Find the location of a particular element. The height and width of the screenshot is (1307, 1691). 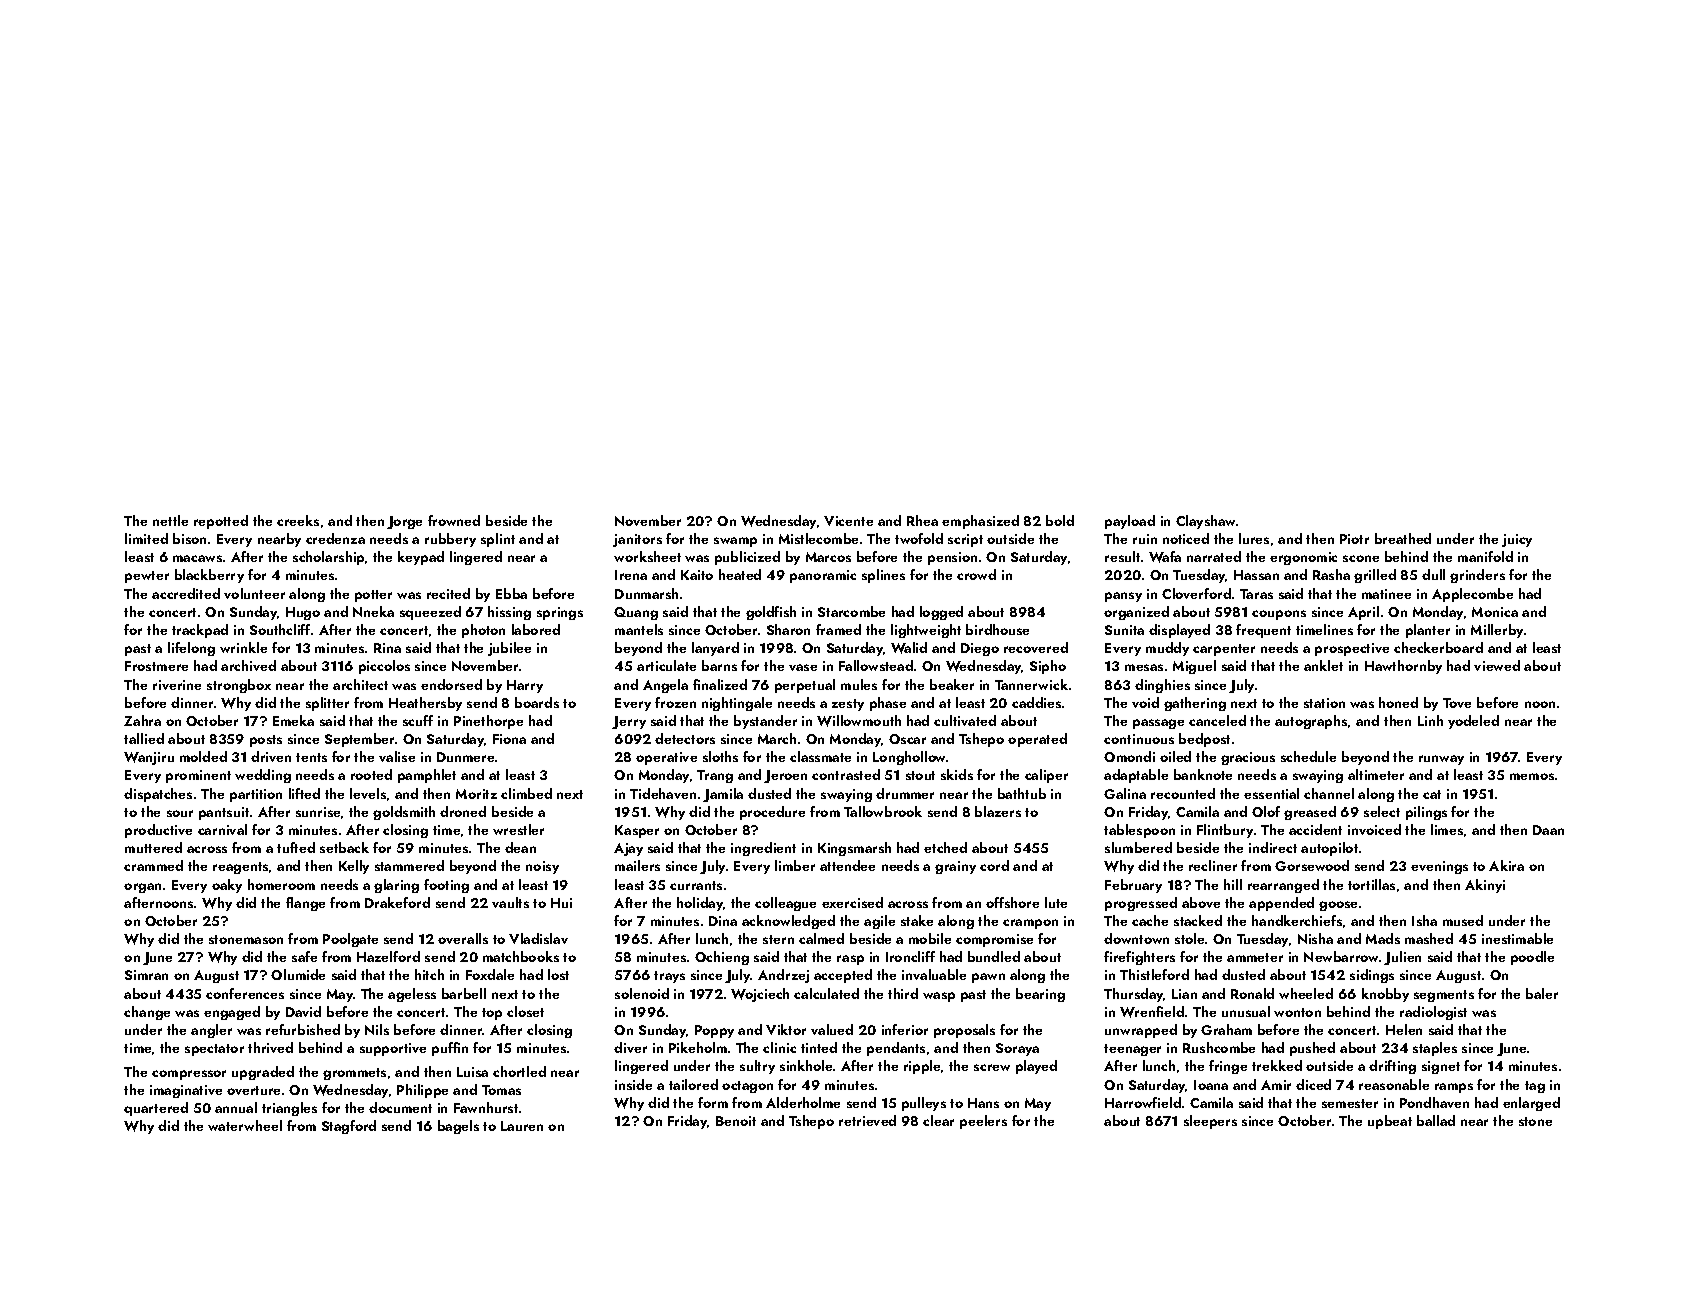

strongbox is located at coordinates (239, 686).
